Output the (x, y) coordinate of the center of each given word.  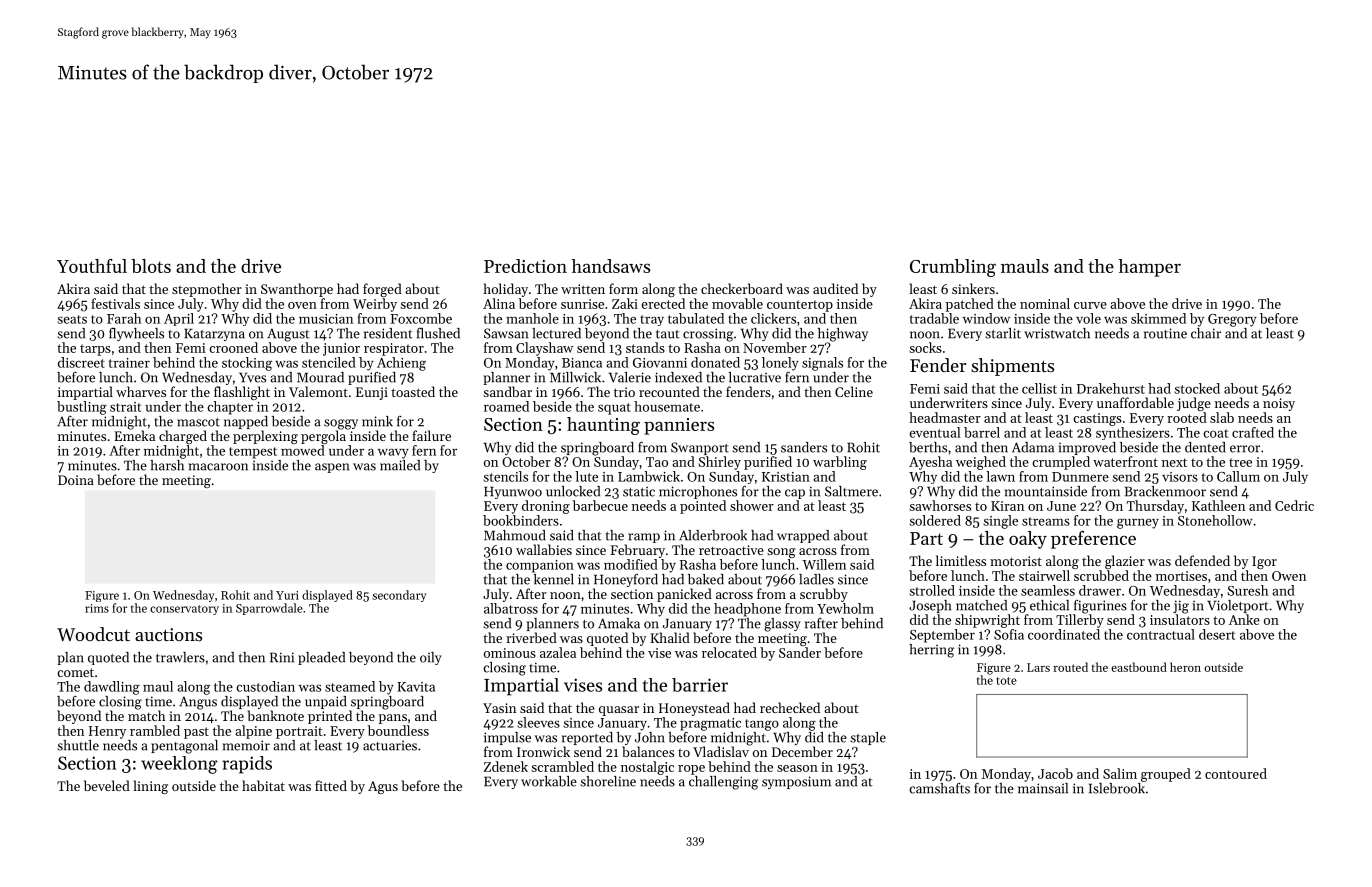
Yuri (287, 595)
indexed (678, 377)
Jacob (1055, 773)
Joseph (930, 606)
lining (150, 787)
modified (631, 564)
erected (663, 303)
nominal (1045, 303)
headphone (747, 610)
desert (1217, 634)
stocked (1197, 388)
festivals (115, 303)
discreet (81, 362)
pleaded (321, 658)
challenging (723, 783)
